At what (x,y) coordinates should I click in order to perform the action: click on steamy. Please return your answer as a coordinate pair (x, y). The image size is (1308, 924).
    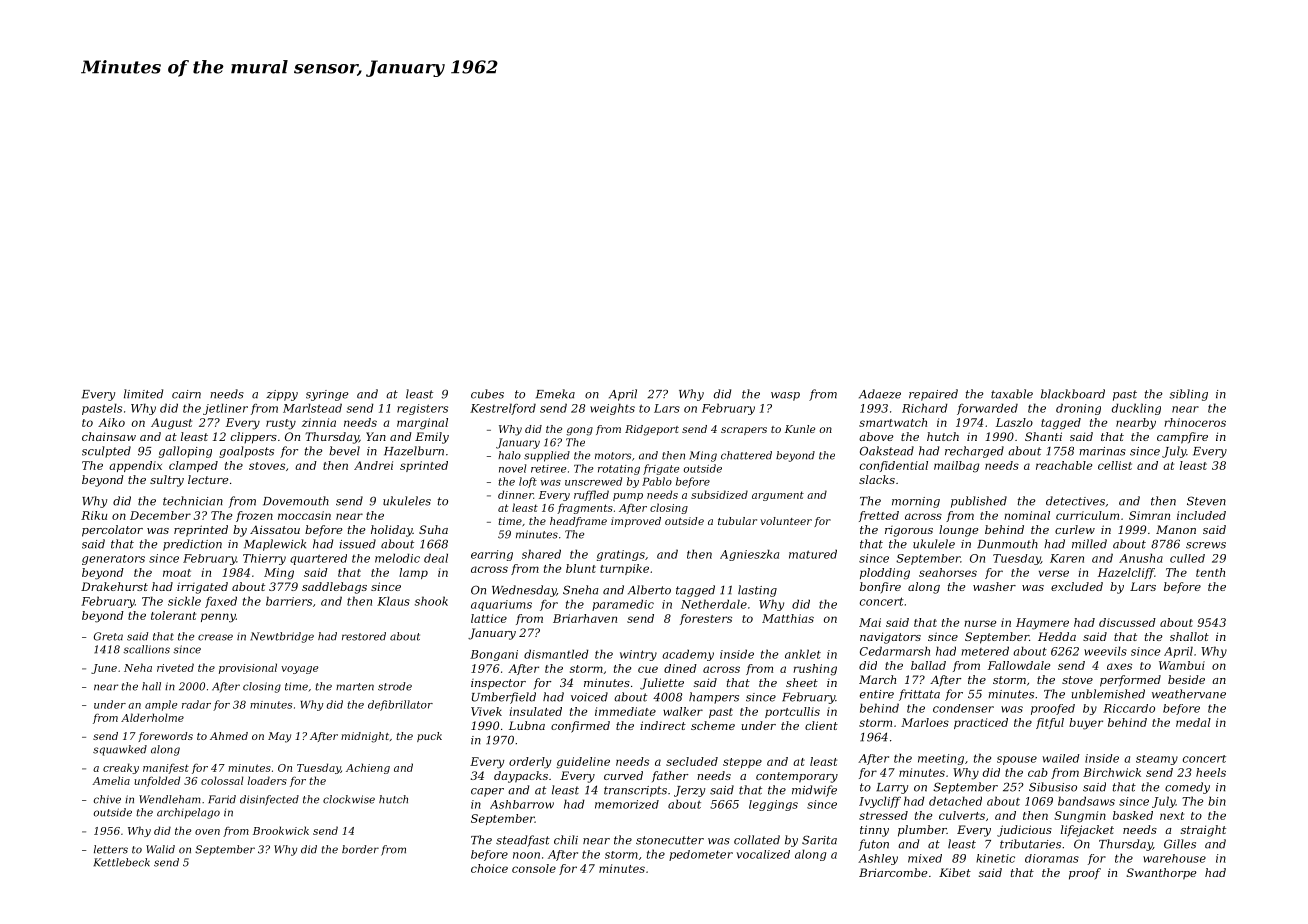
    Looking at the image, I should click on (1157, 760).
